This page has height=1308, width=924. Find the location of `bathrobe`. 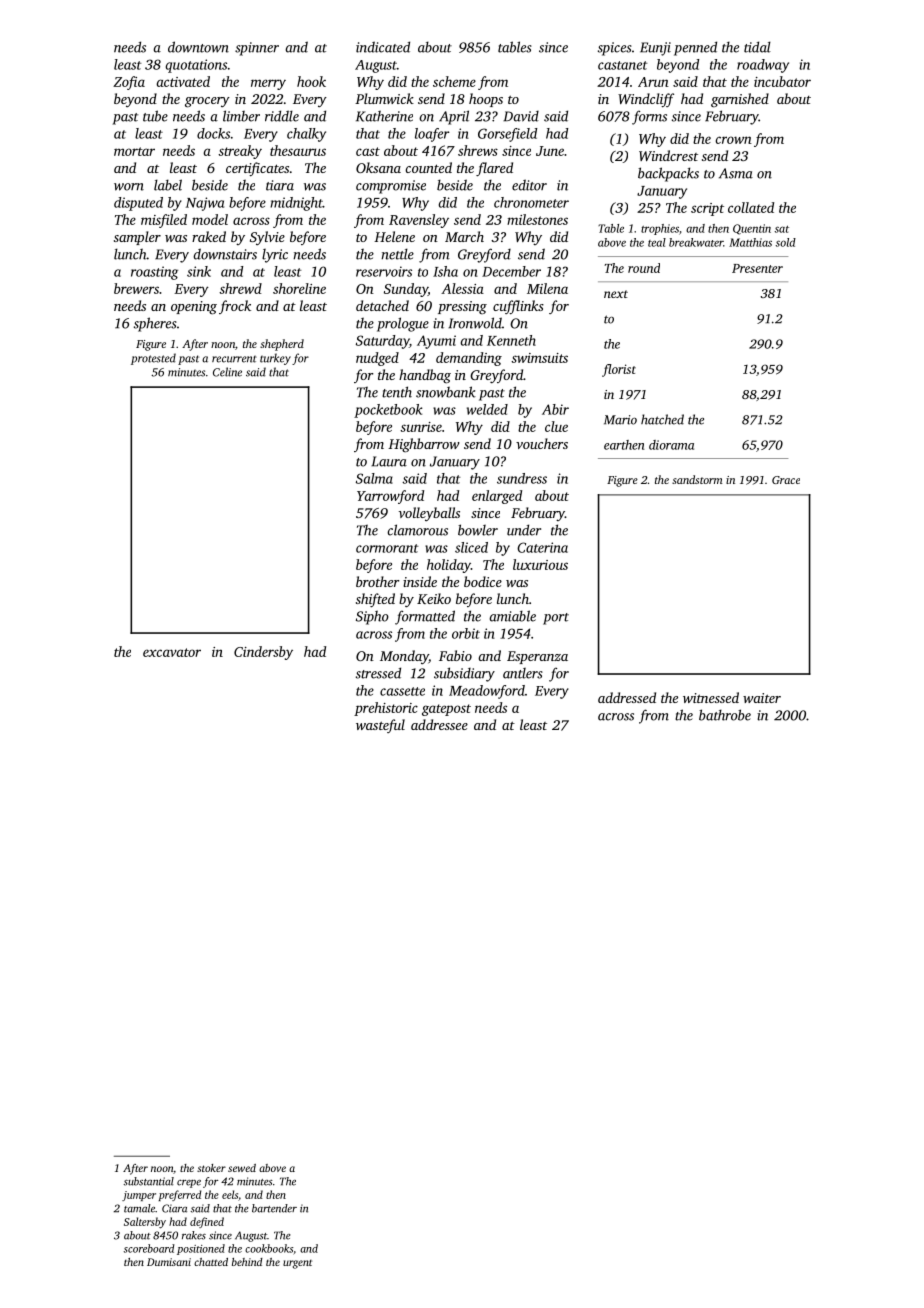

bathrobe is located at coordinates (725, 715).
